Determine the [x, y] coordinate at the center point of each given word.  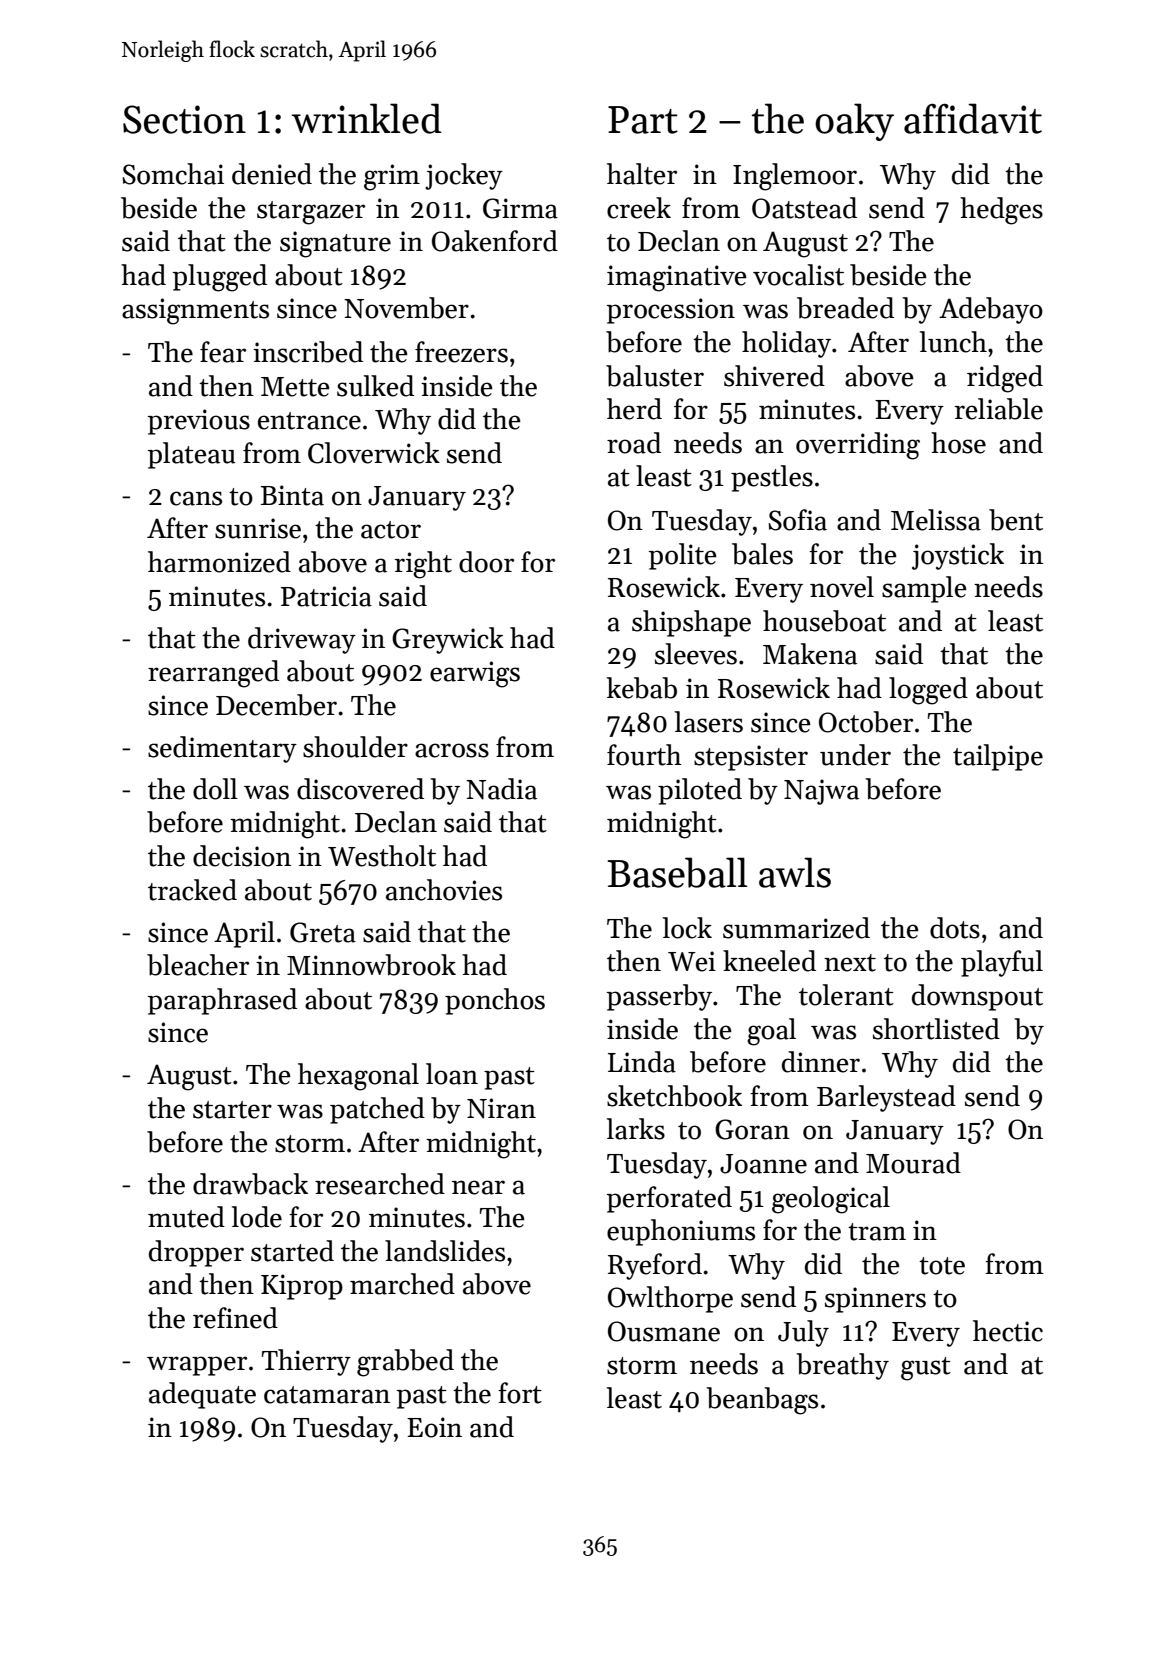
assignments [195, 311]
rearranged [213, 674]
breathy [842, 1366]
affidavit [973, 118]
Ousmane [664, 1331]
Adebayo [991, 310]
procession [671, 311]
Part [643, 120]
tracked [192, 890]
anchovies [444, 890]
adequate [202, 1395]
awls [795, 872]
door [486, 562]
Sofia [797, 520]
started [292, 1251]
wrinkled [367, 118]
